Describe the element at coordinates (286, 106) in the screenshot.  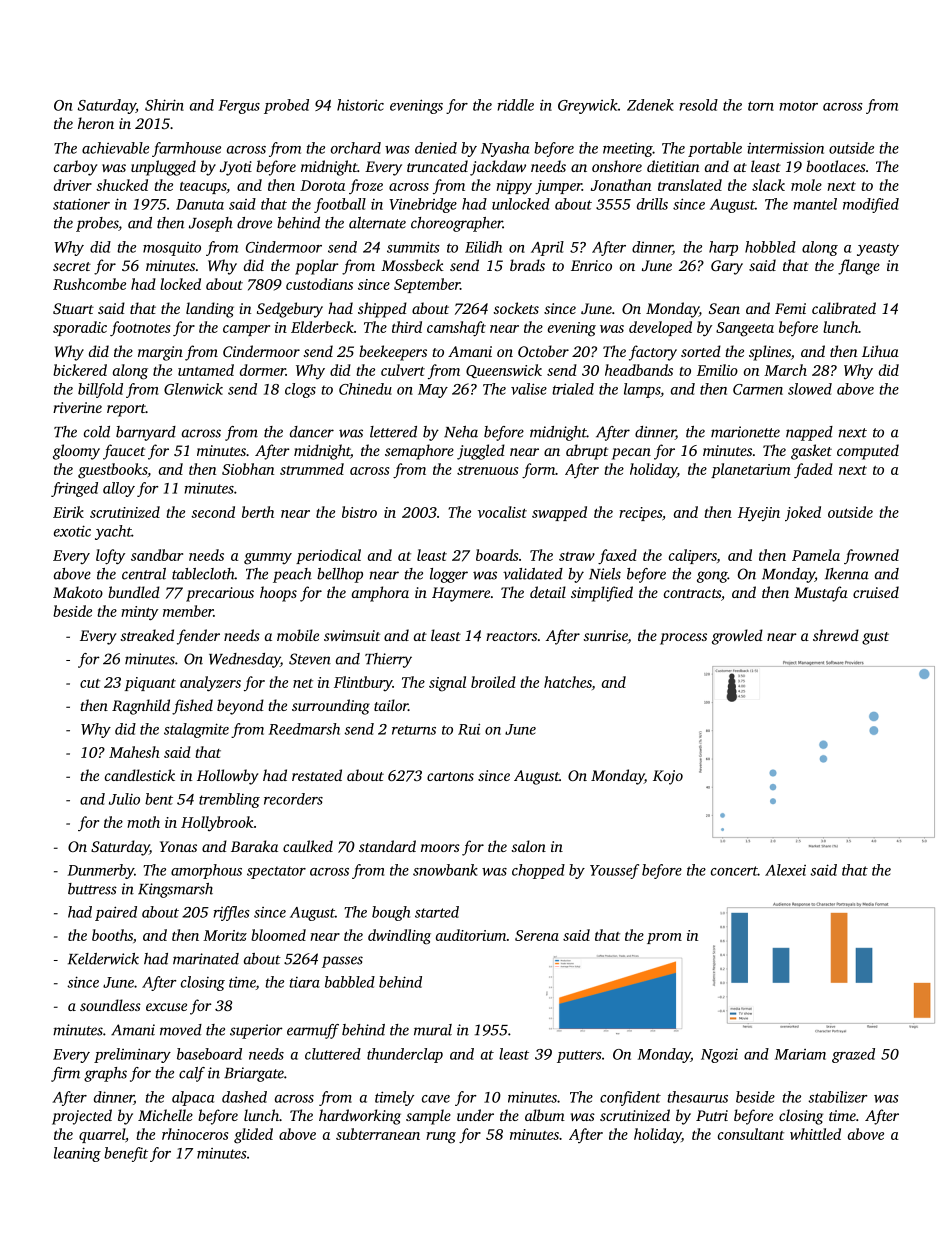
I see `probed` at that location.
